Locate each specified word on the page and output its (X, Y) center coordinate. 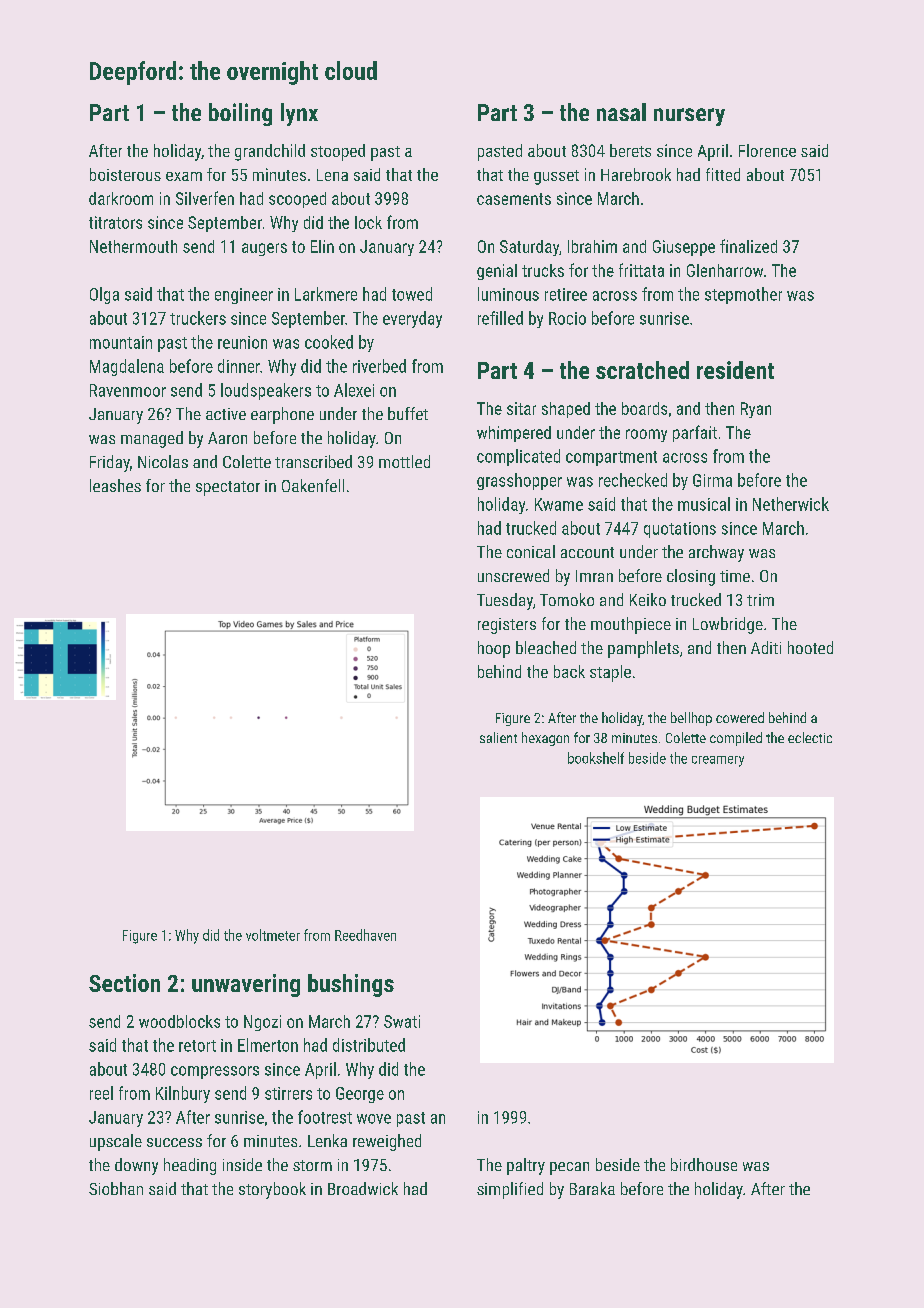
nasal (621, 112)
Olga (104, 295)
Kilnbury (183, 1094)
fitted (723, 174)
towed (412, 294)
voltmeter (273, 935)
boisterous (125, 174)
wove (374, 1119)
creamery (718, 761)
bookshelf (596, 758)
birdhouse (704, 1164)
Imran (594, 576)
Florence (767, 150)
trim (760, 600)
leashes (115, 485)
